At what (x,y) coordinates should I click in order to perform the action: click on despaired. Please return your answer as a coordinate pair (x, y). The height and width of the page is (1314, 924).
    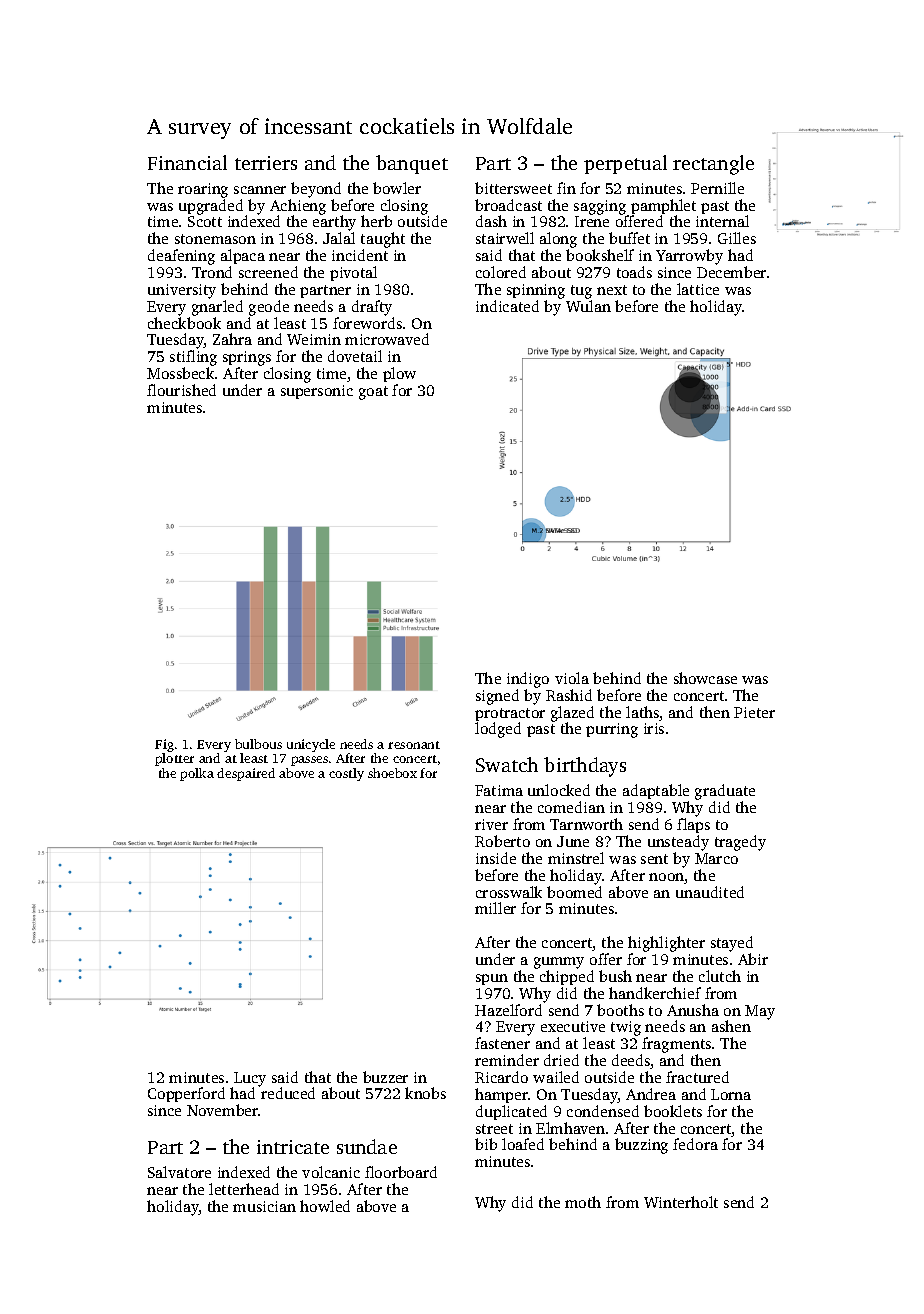
    Looking at the image, I should click on (246, 774).
